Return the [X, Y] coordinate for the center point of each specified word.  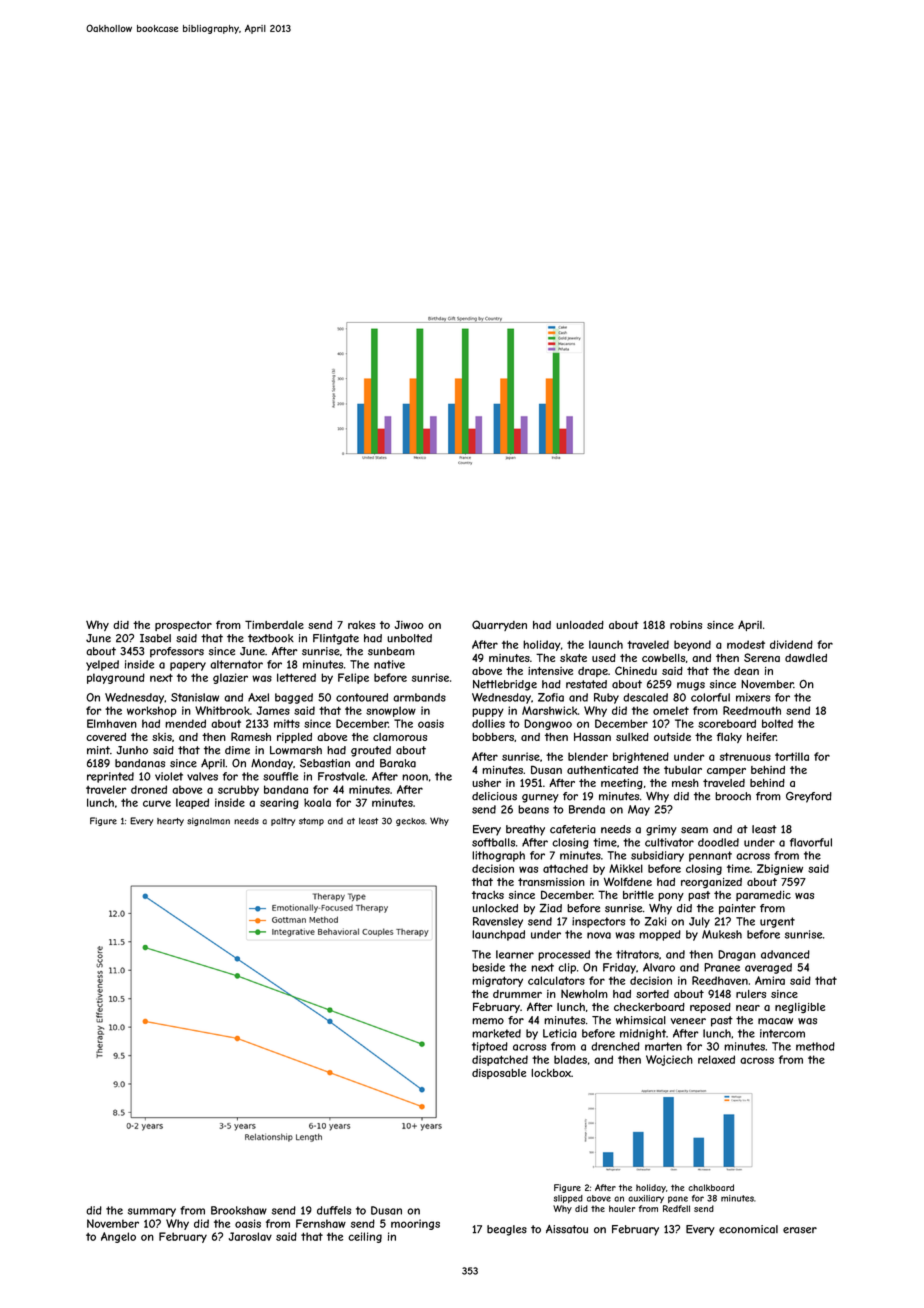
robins [686, 625]
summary [152, 1212]
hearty [170, 822]
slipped [568, 1199]
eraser [800, 1230]
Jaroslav [250, 1236]
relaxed [716, 1059]
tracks [488, 895]
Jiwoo [409, 624]
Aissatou [567, 1229]
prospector [183, 626]
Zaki [656, 921]
